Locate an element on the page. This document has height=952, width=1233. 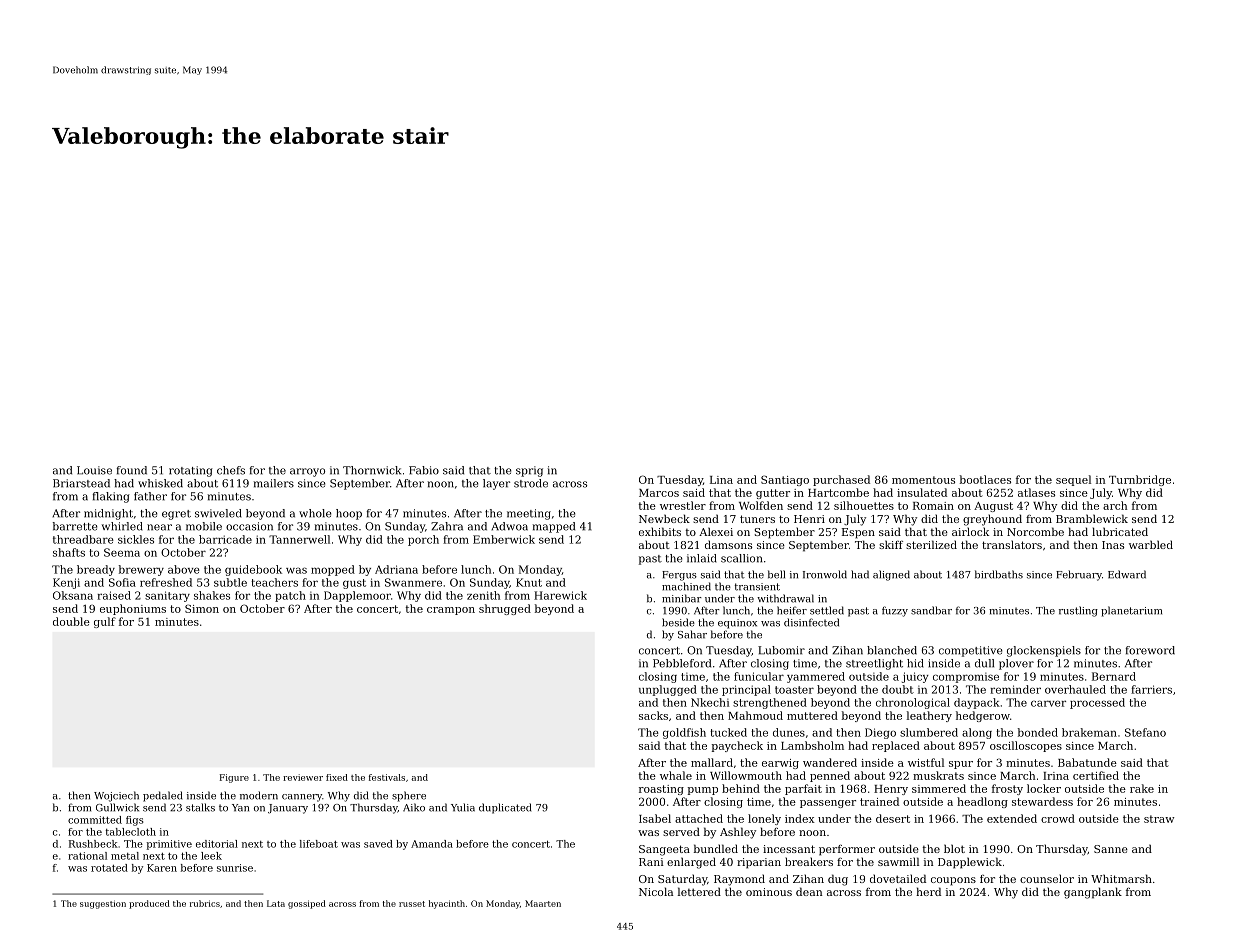
Figure is located at coordinates (234, 778).
